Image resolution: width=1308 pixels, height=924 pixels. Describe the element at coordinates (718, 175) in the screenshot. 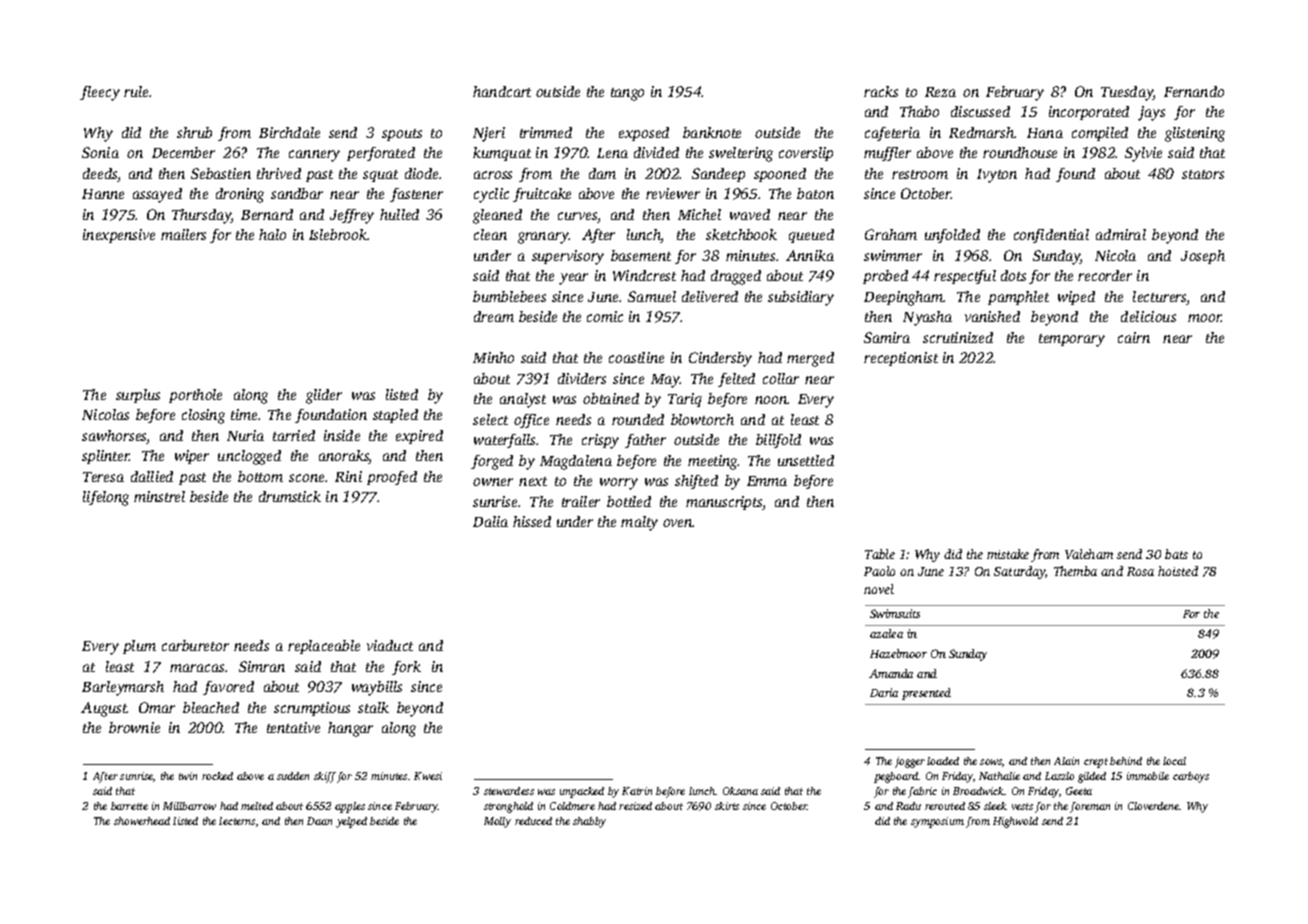

I see `Sandeep` at that location.
